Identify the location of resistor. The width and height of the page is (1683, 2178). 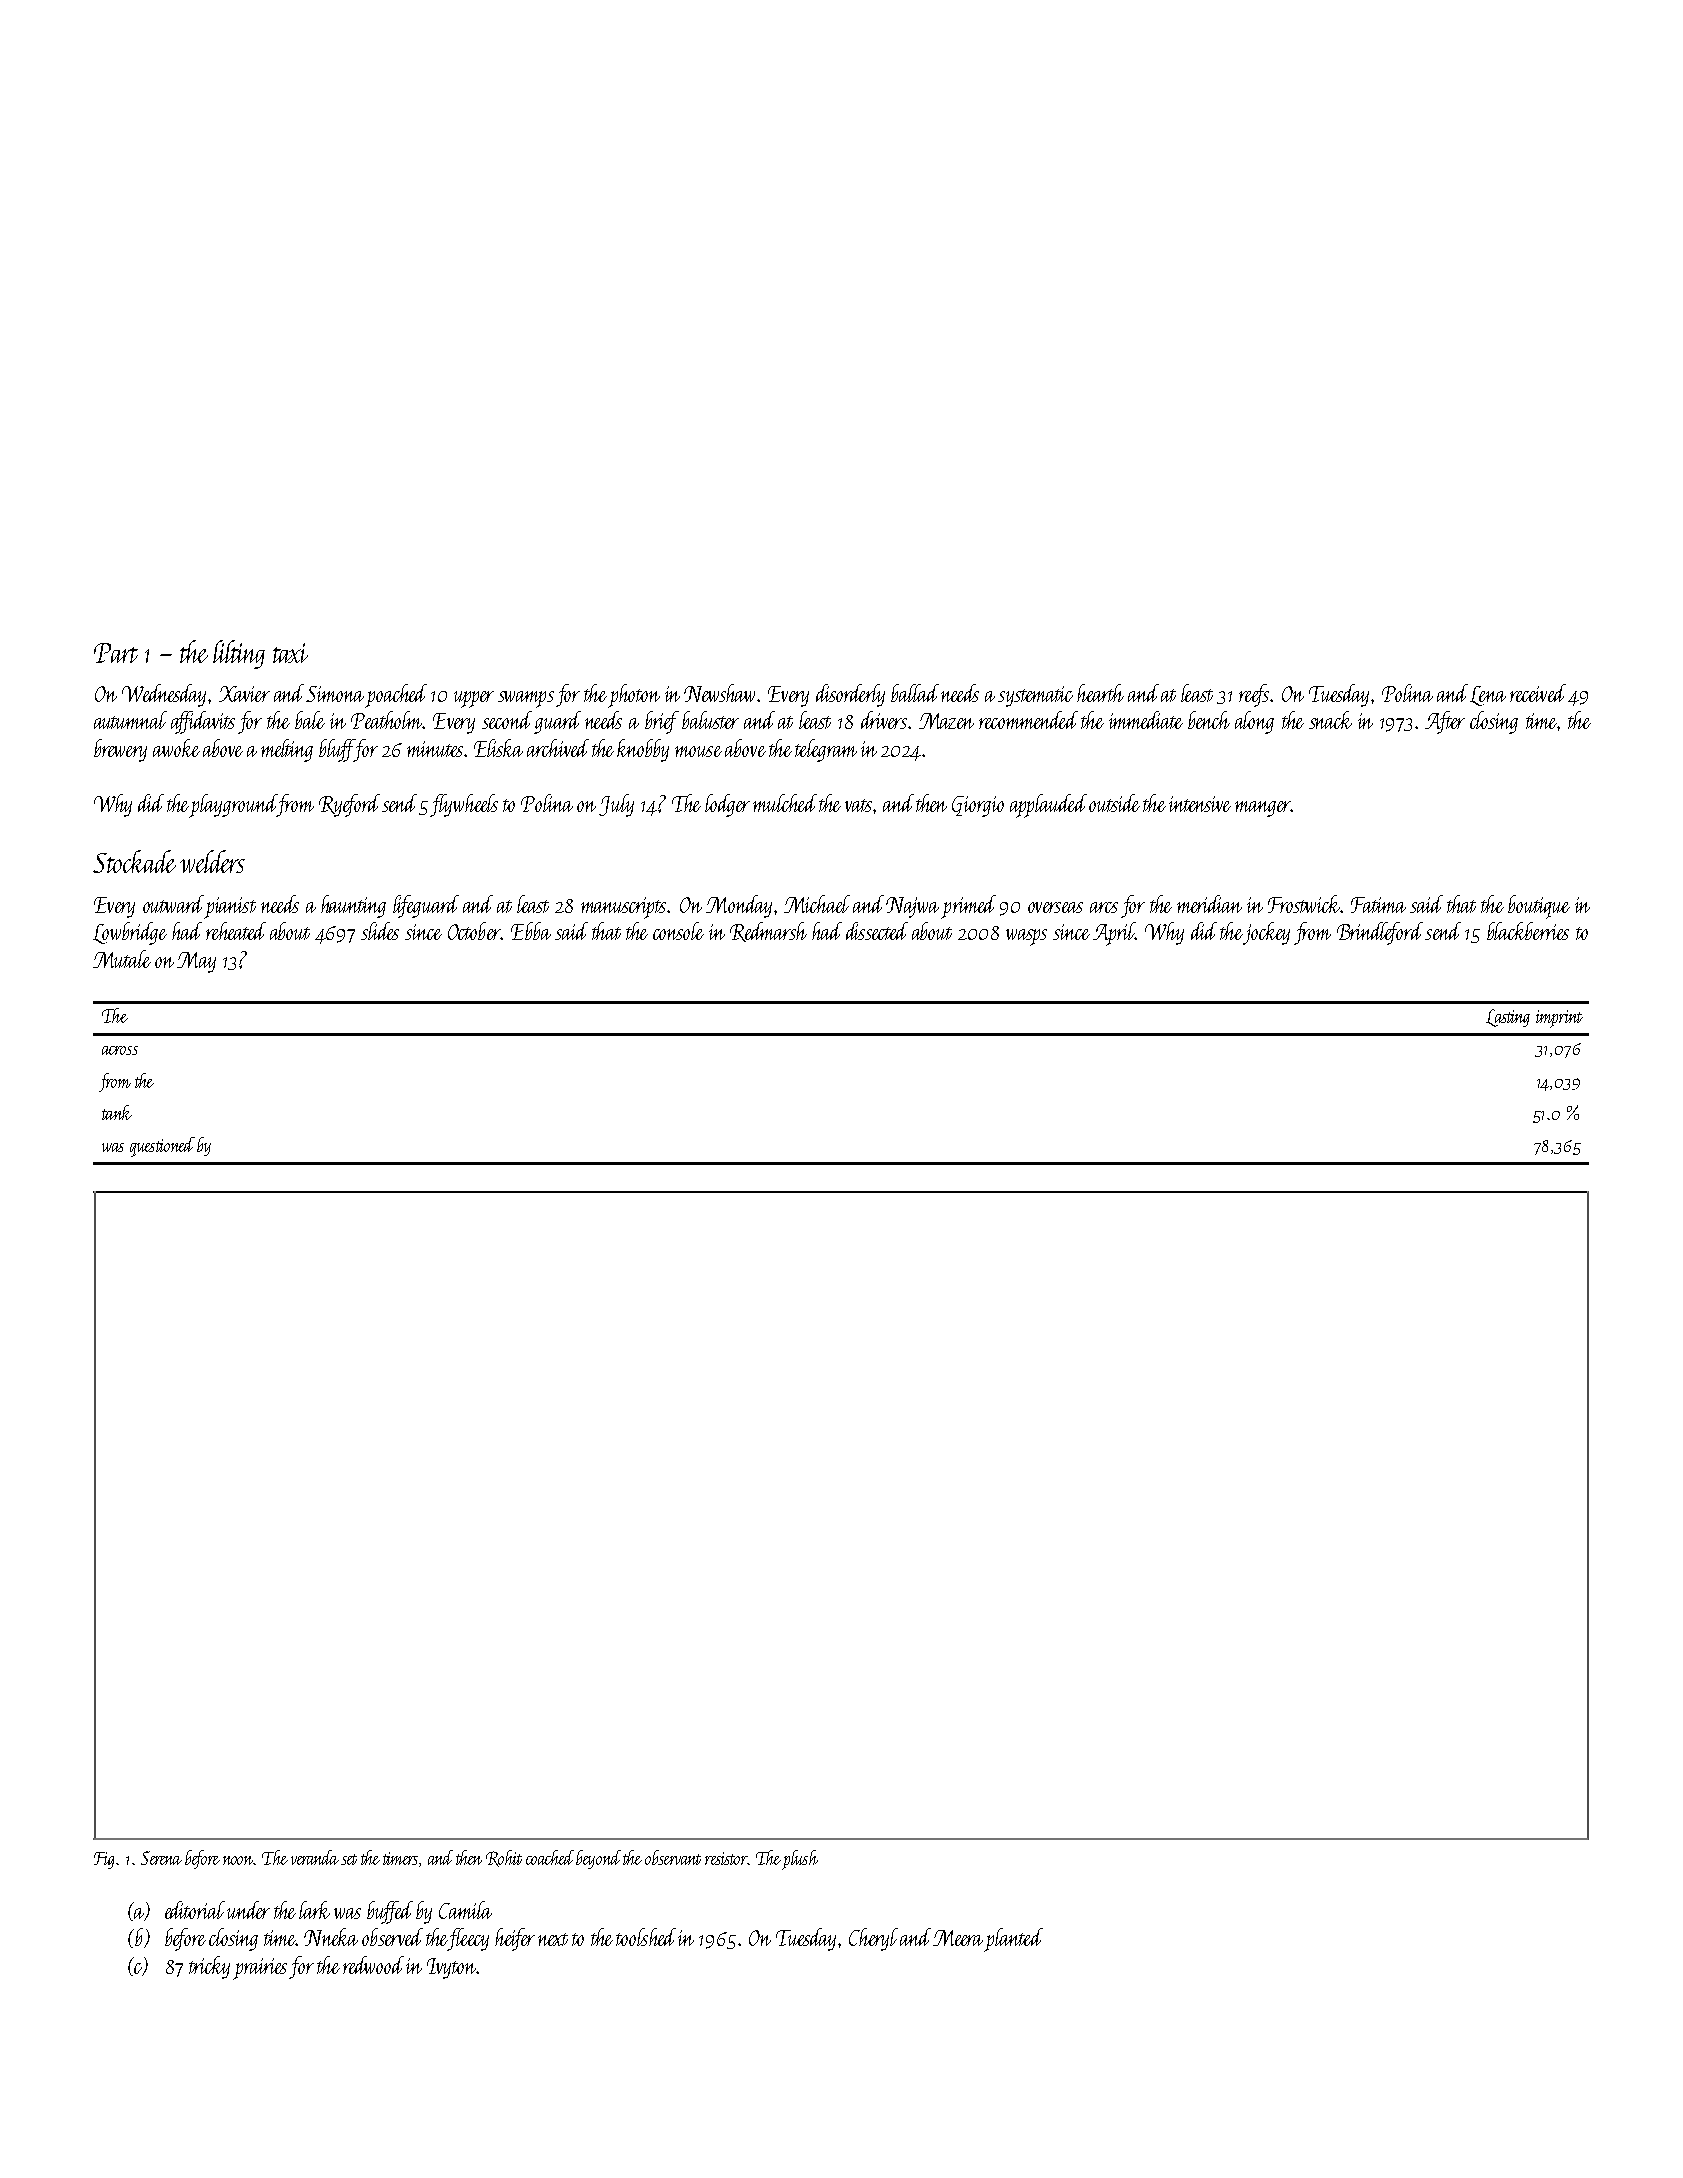
(726, 1858).
